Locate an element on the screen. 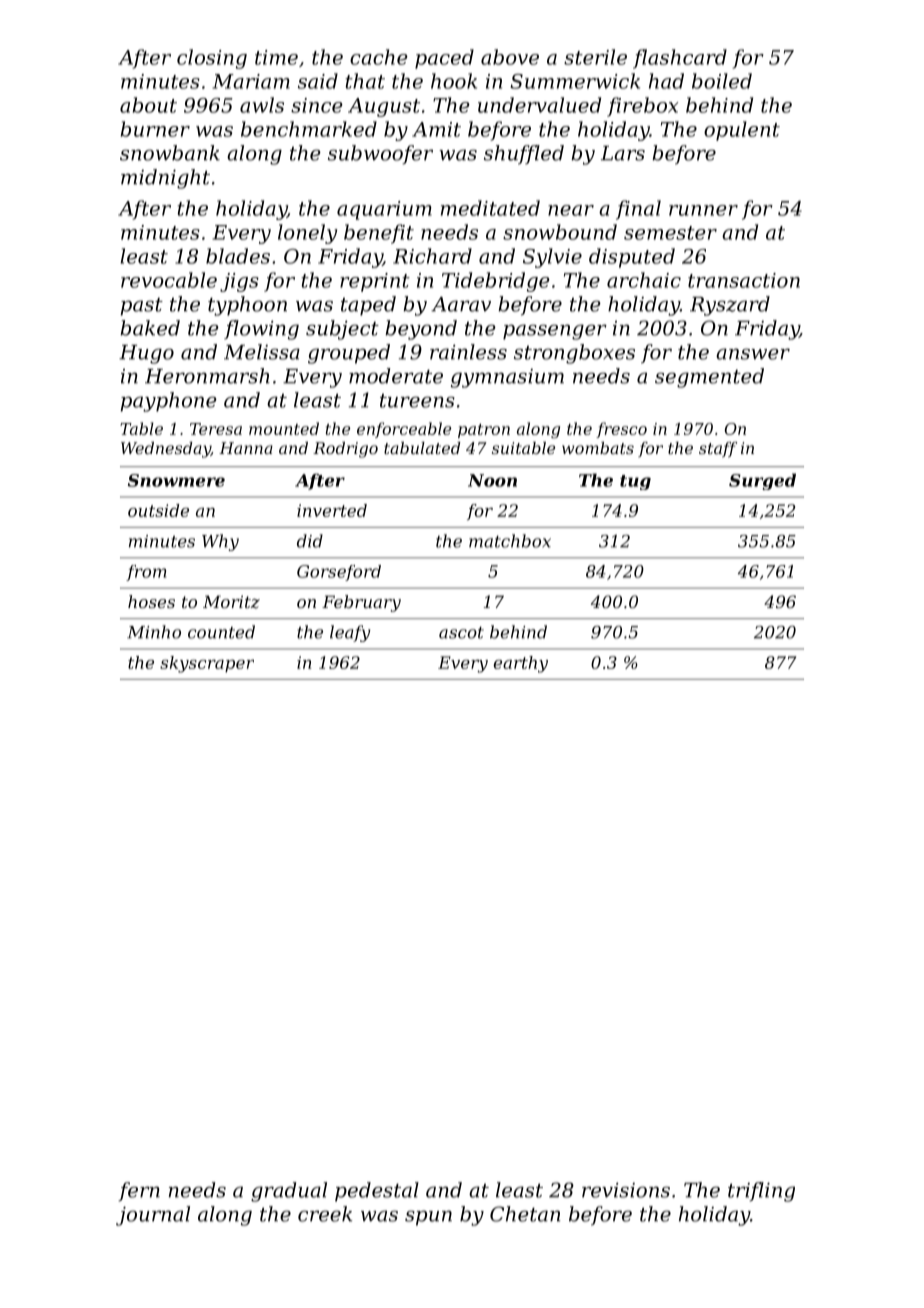 This screenshot has height=1308, width=924. above is located at coordinates (510, 57).
